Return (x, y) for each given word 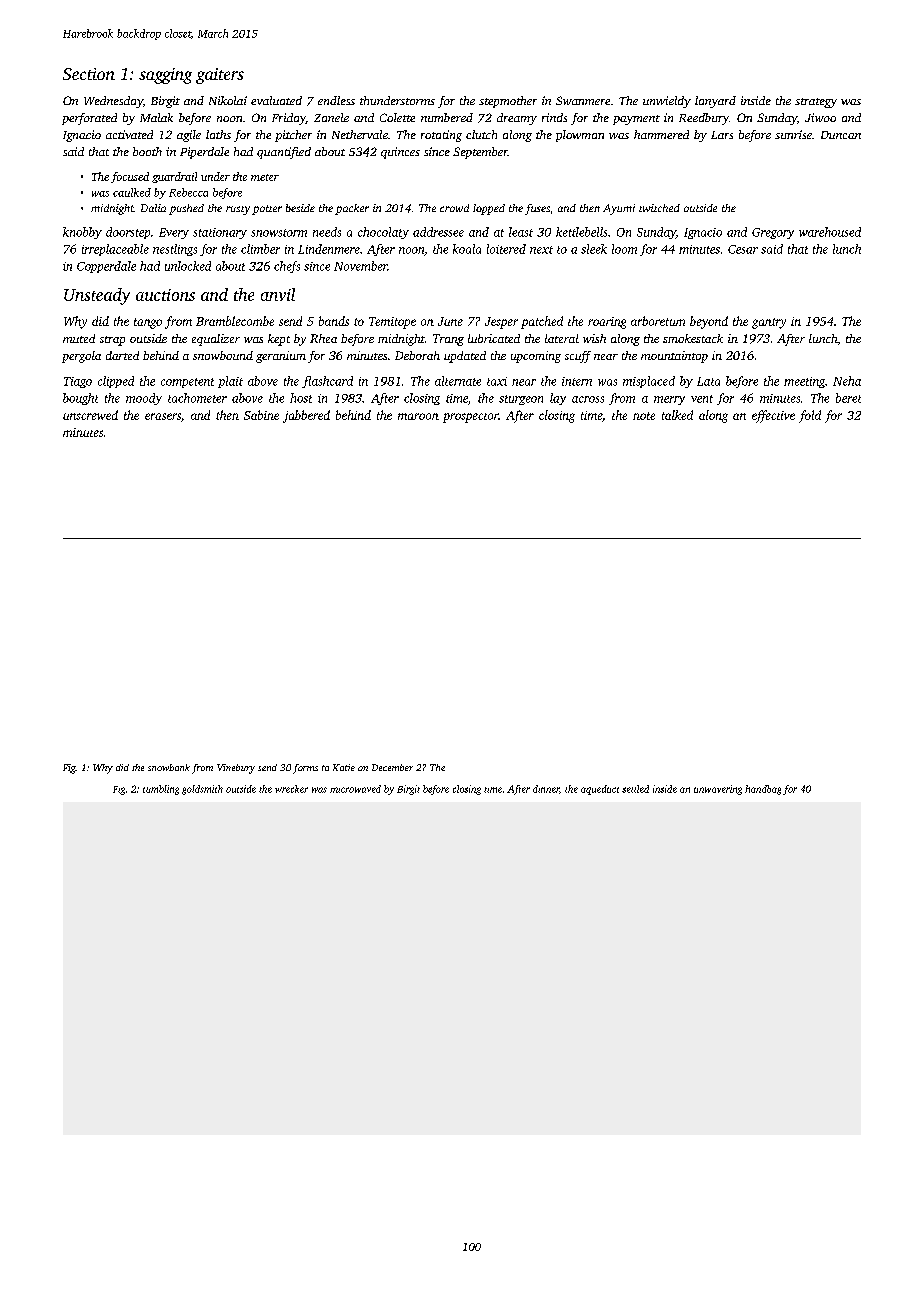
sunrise (793, 134)
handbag (763, 790)
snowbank (169, 767)
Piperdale (204, 153)
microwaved (355, 789)
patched (542, 322)
